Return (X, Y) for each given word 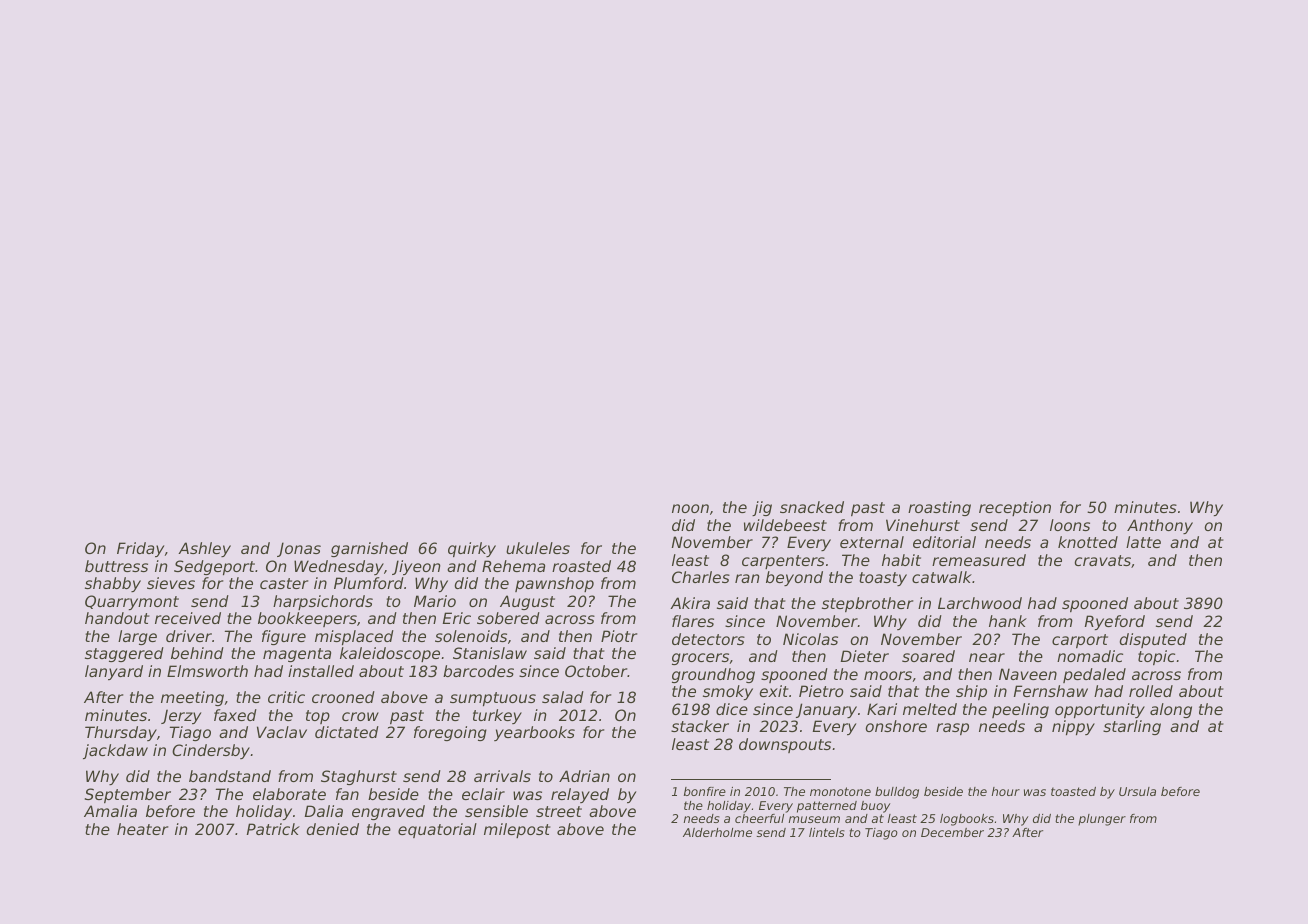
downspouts (785, 745)
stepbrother (867, 604)
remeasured (979, 560)
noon (690, 508)
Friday (140, 549)
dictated (347, 732)
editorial (944, 542)
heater (142, 829)
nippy (1073, 727)
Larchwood (980, 603)
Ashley (204, 549)
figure (284, 637)
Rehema (513, 566)
